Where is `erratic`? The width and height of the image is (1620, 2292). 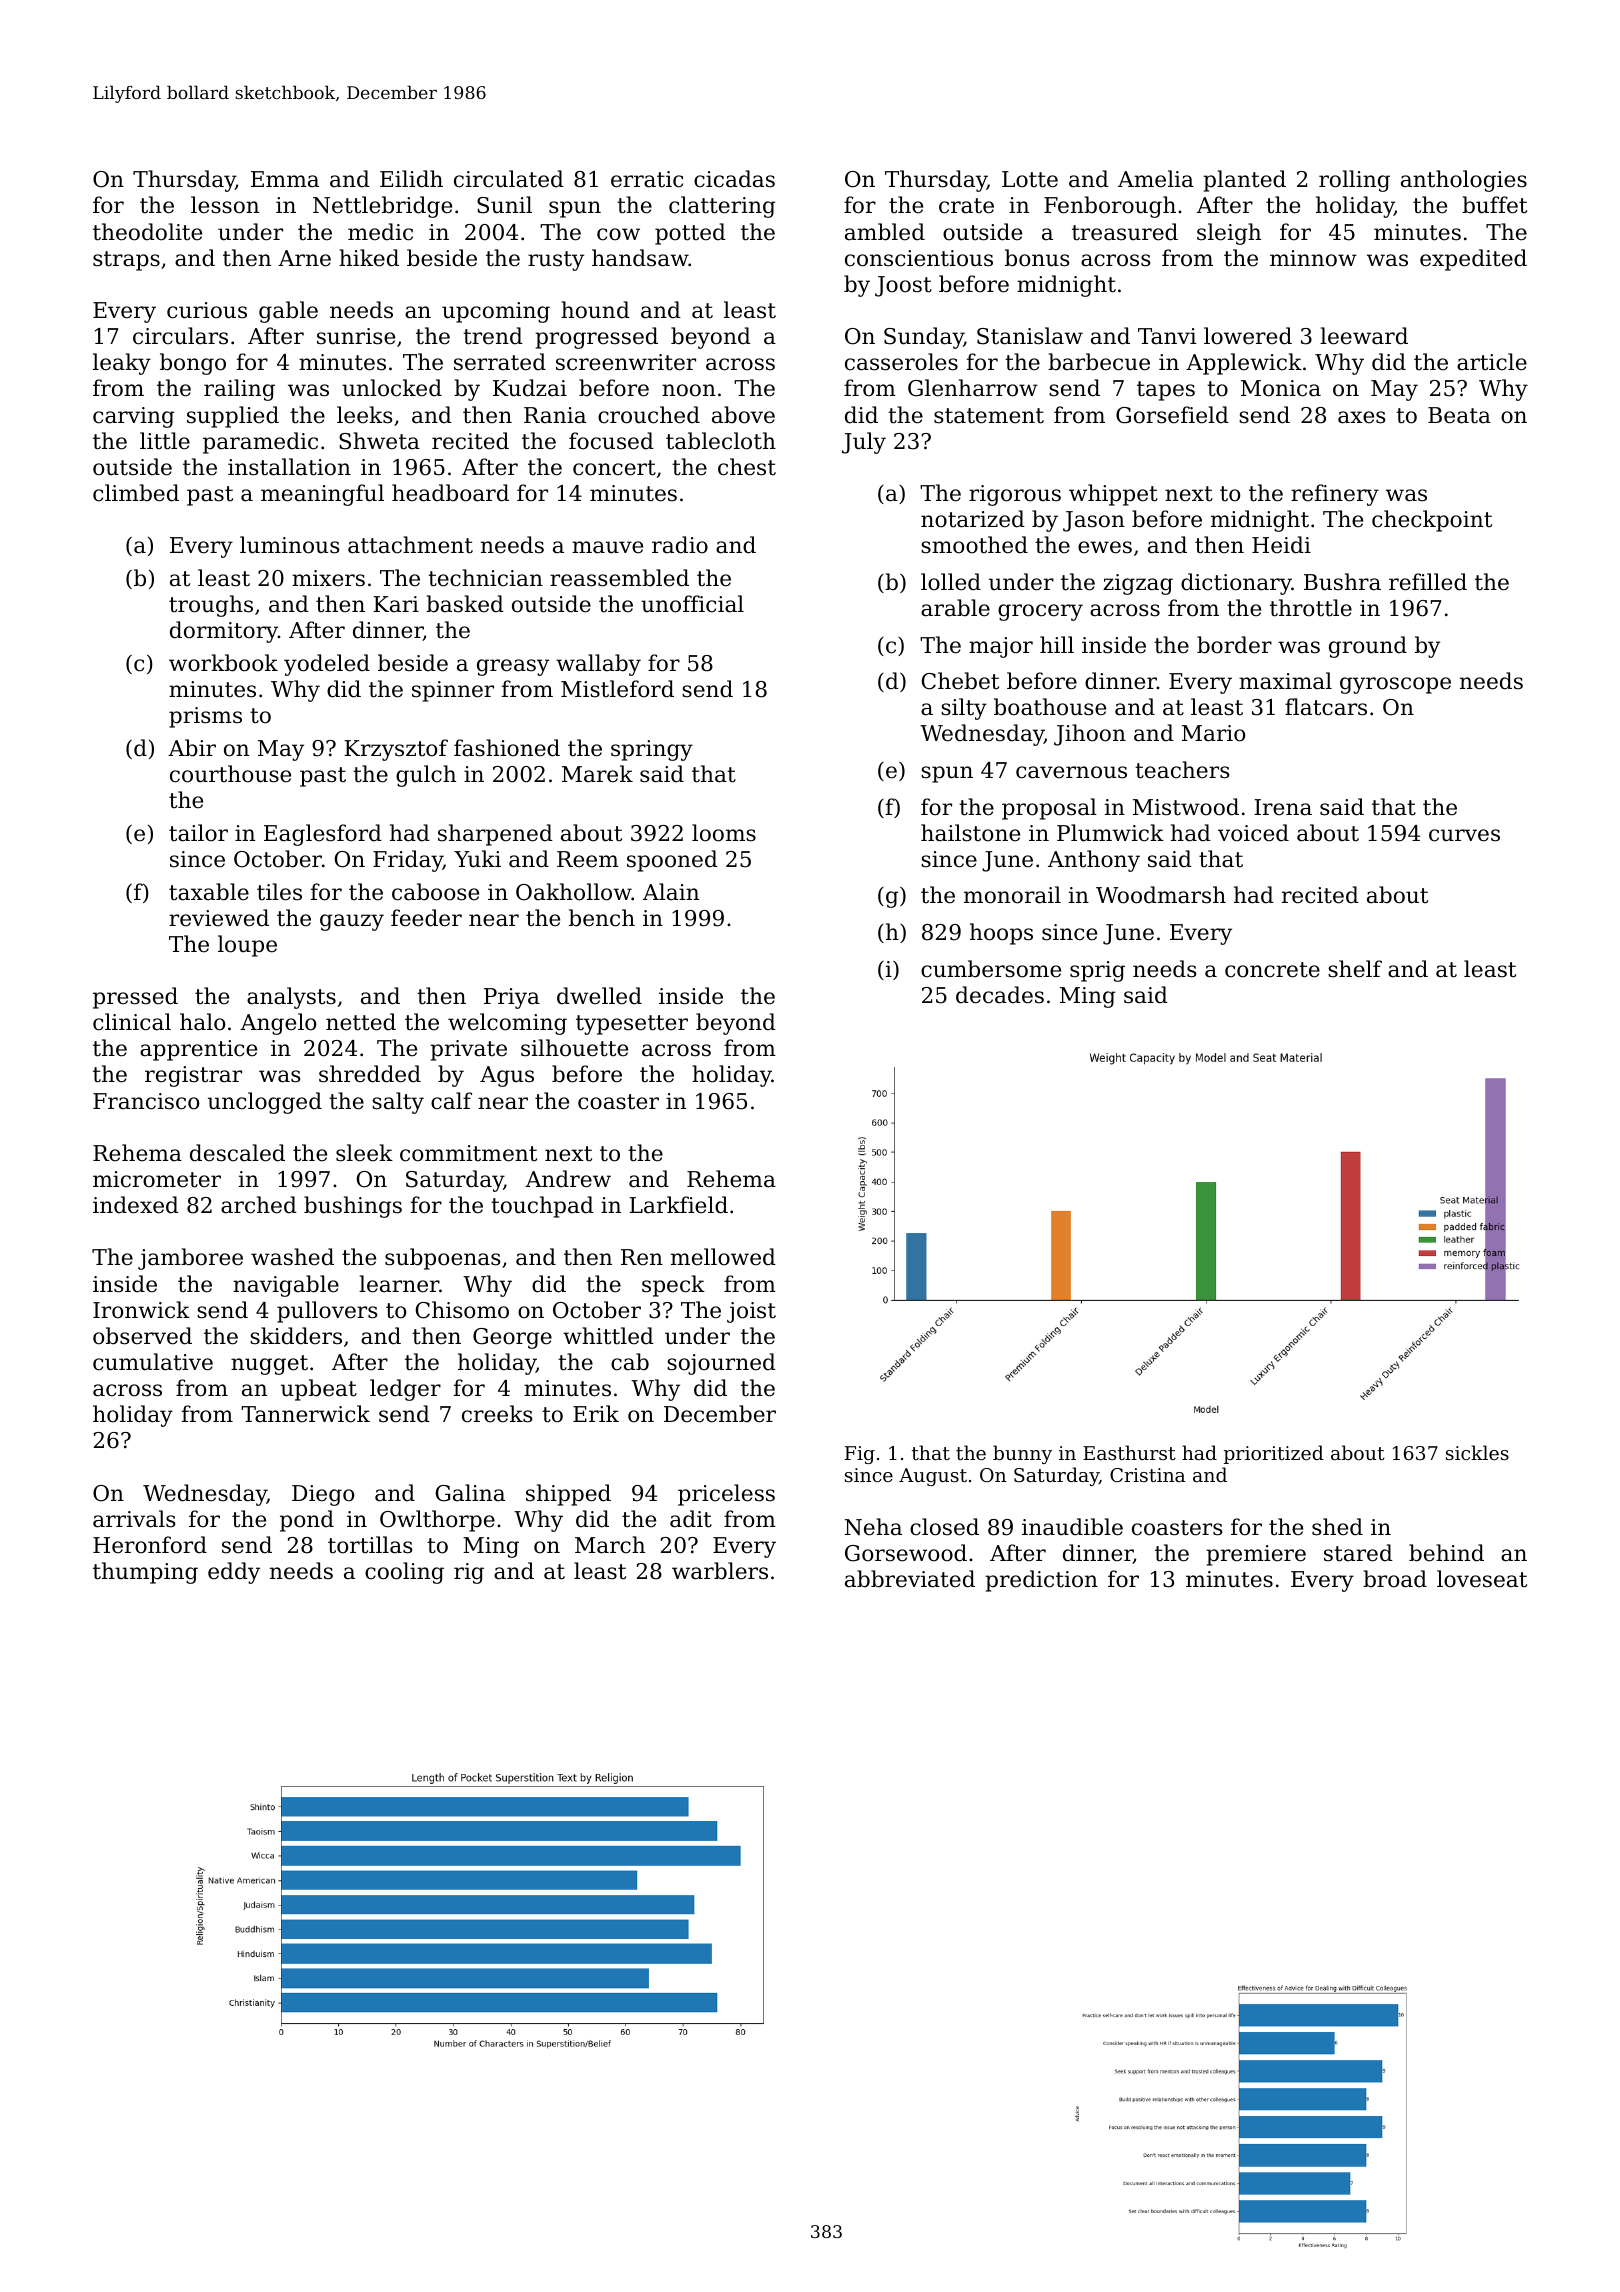
erratic is located at coordinates (647, 179).
